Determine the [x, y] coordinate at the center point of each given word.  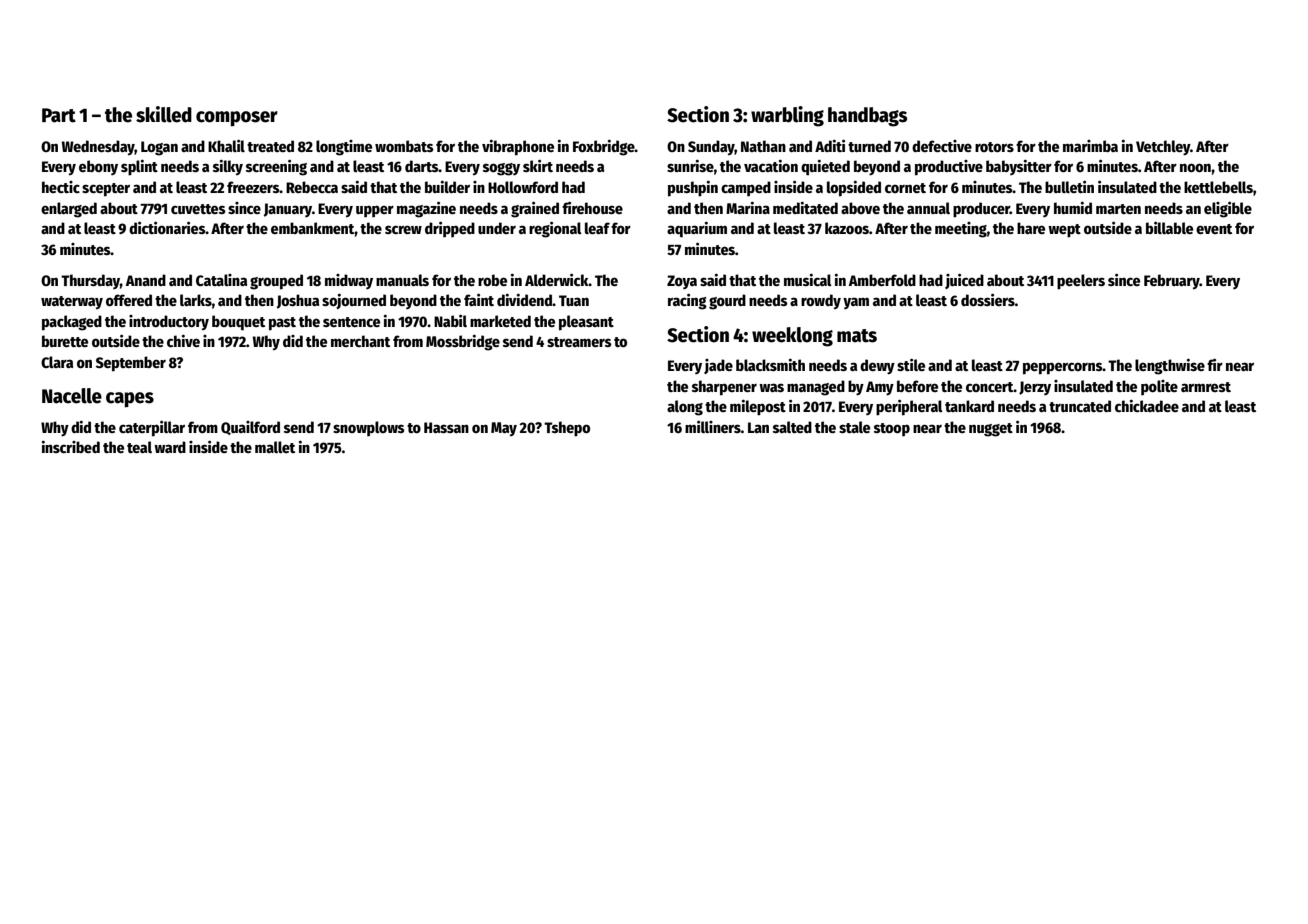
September [131, 364]
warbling [787, 116]
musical [808, 280]
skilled [164, 114]
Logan [159, 148]
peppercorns [1063, 368]
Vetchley [1163, 148]
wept [1064, 231]
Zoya [682, 282]
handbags [867, 117]
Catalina [221, 280]
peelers [1081, 282]
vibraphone [518, 148]
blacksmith [770, 365]
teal [139, 447]
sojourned [354, 301]
